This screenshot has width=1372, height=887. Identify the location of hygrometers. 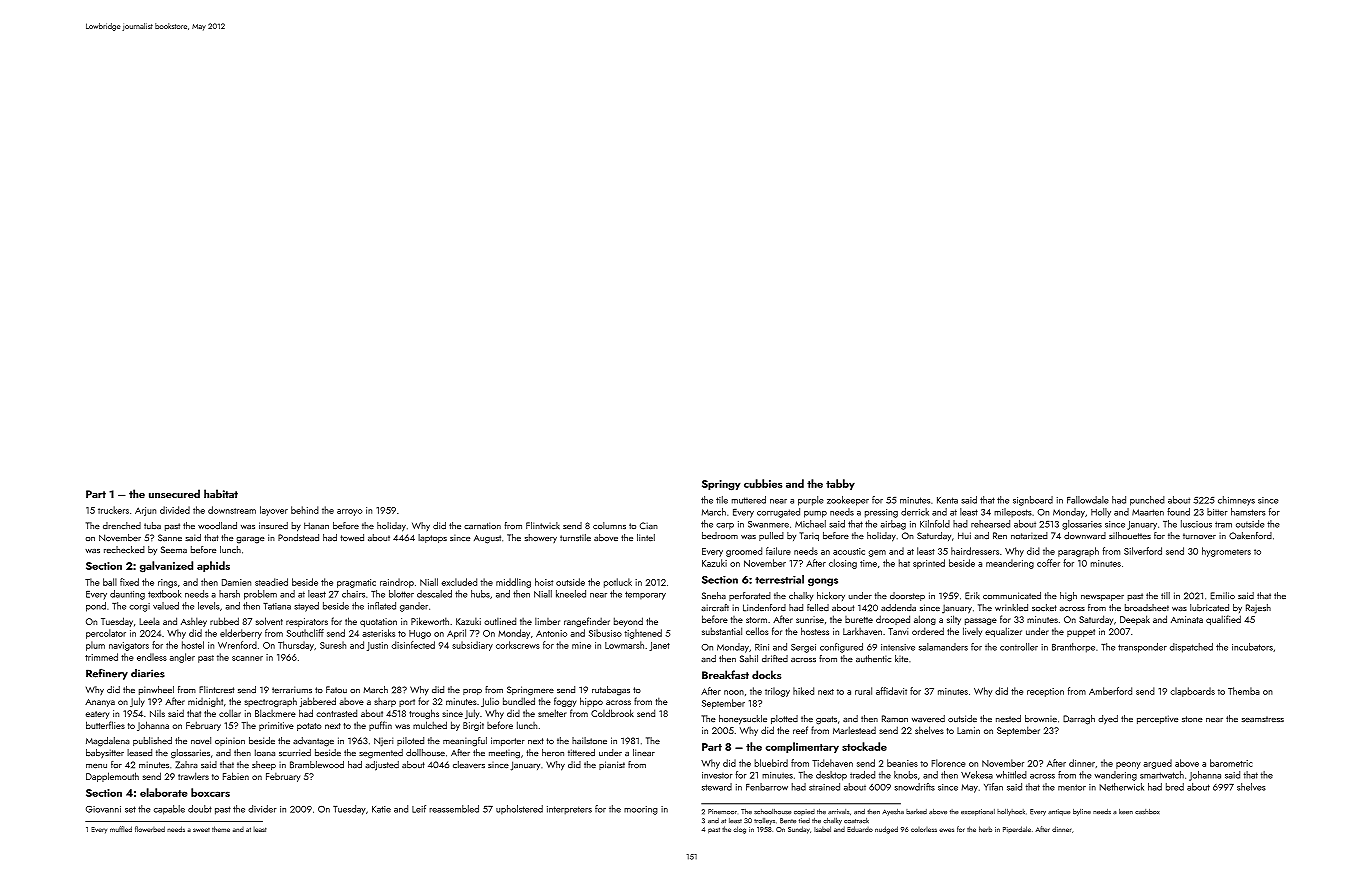
(1226, 552).
